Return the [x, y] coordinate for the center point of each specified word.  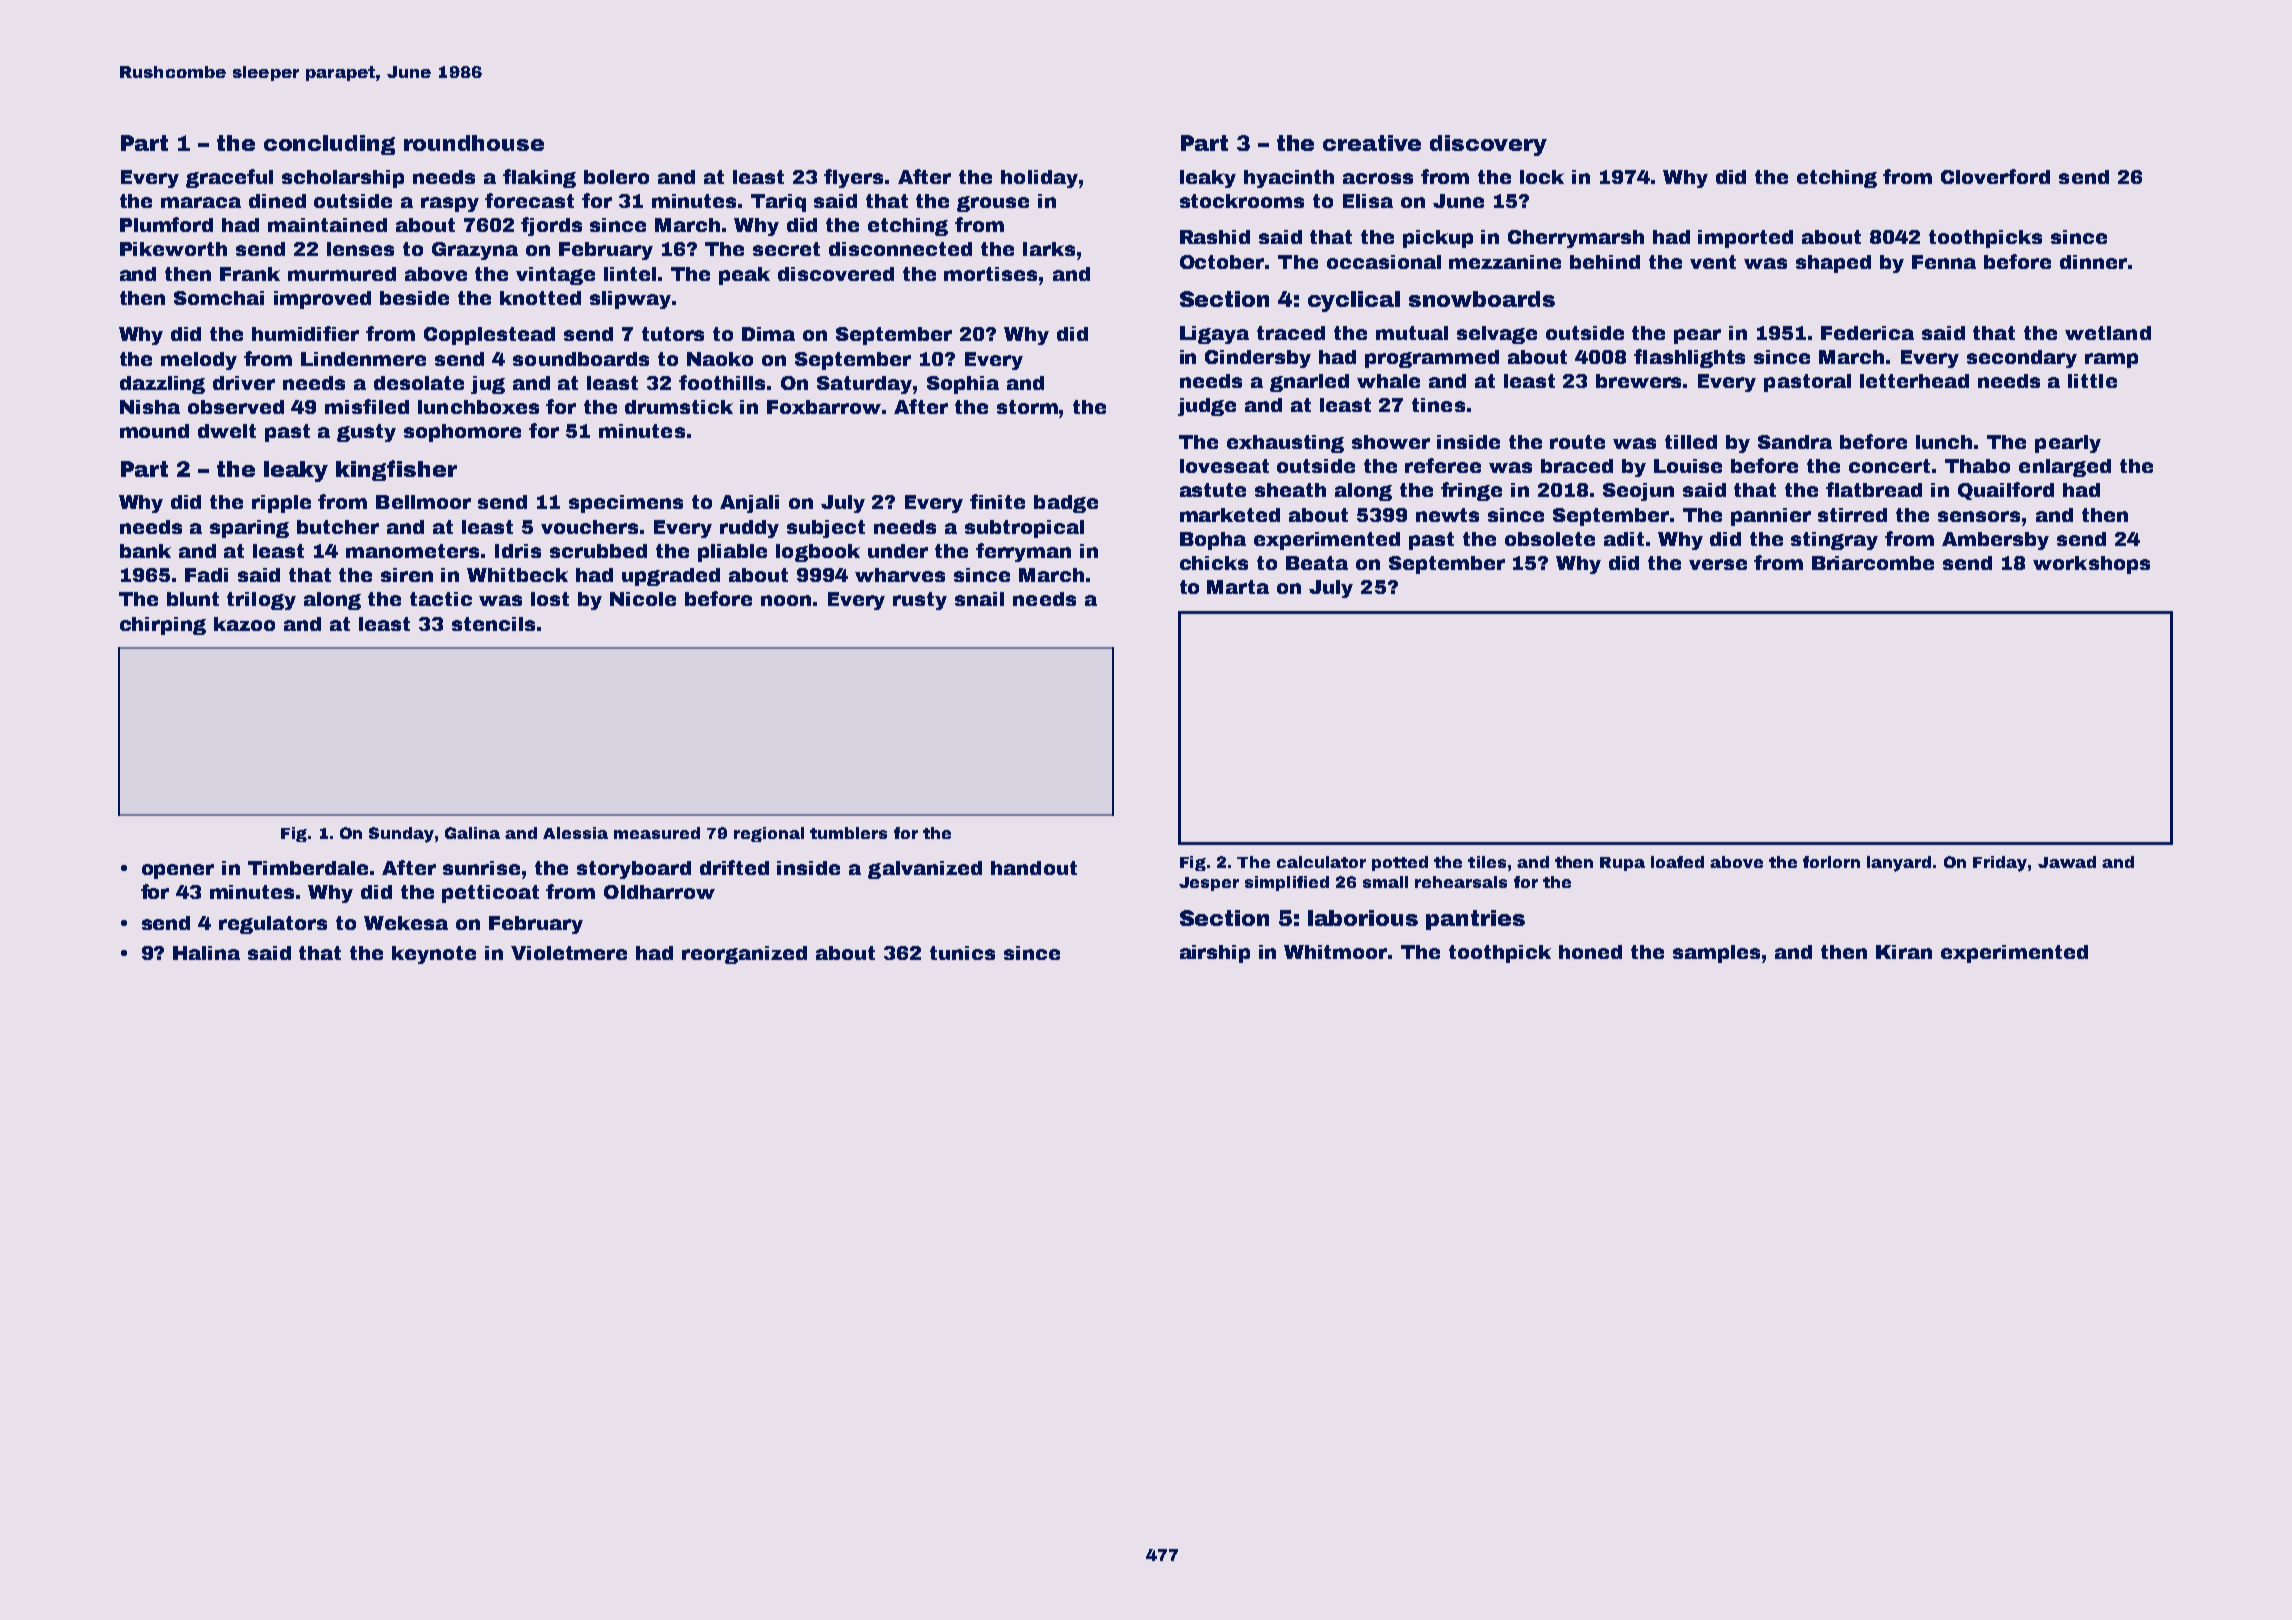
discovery [1488, 145]
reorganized [744, 955]
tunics [962, 953]
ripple [281, 504]
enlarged [2065, 468]
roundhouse [474, 143]
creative [1372, 143]
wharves [900, 575]
